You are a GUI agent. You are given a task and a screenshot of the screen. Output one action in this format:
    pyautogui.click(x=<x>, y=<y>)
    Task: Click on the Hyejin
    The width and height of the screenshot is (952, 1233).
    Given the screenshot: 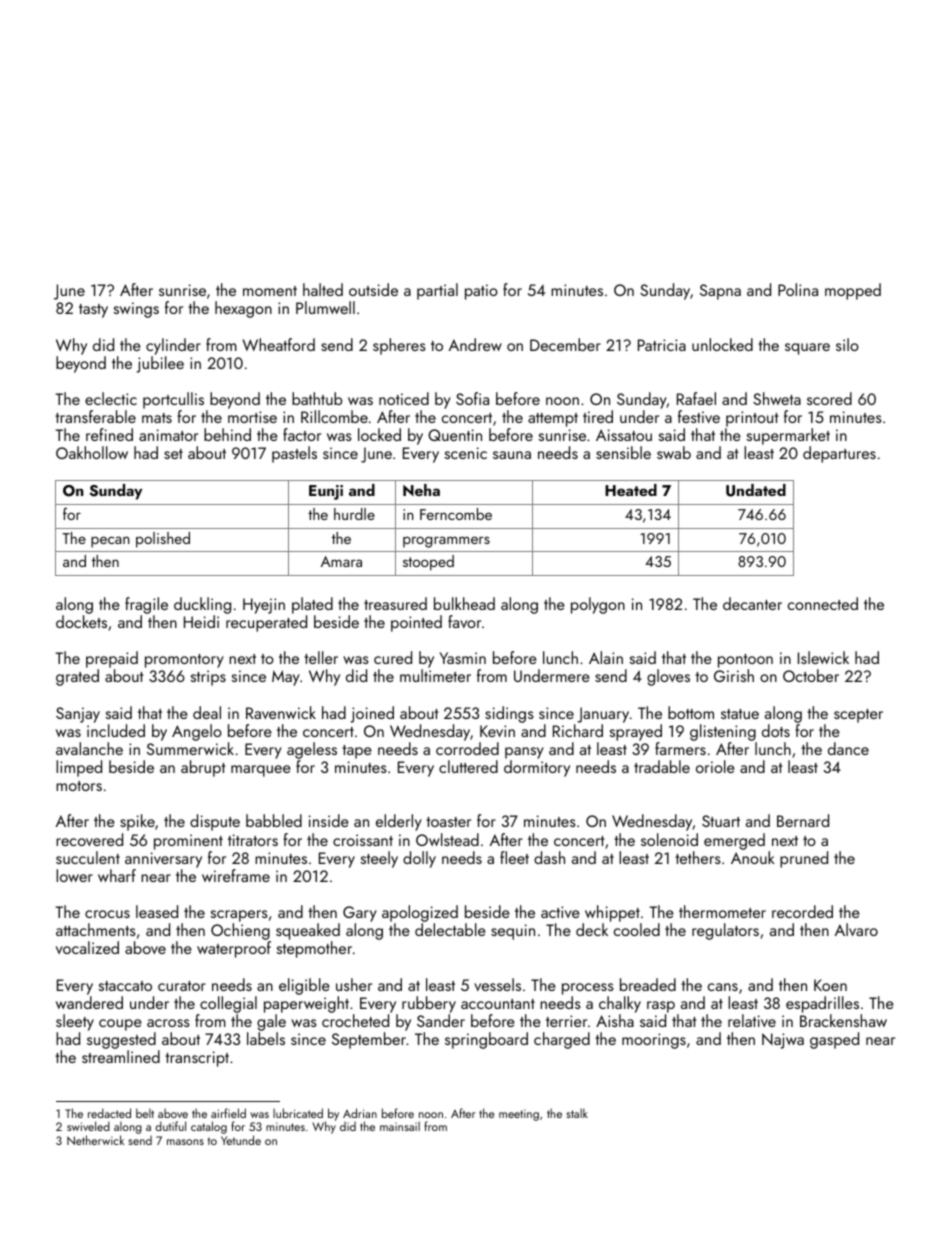 What is the action you would take?
    pyautogui.click(x=264, y=606)
